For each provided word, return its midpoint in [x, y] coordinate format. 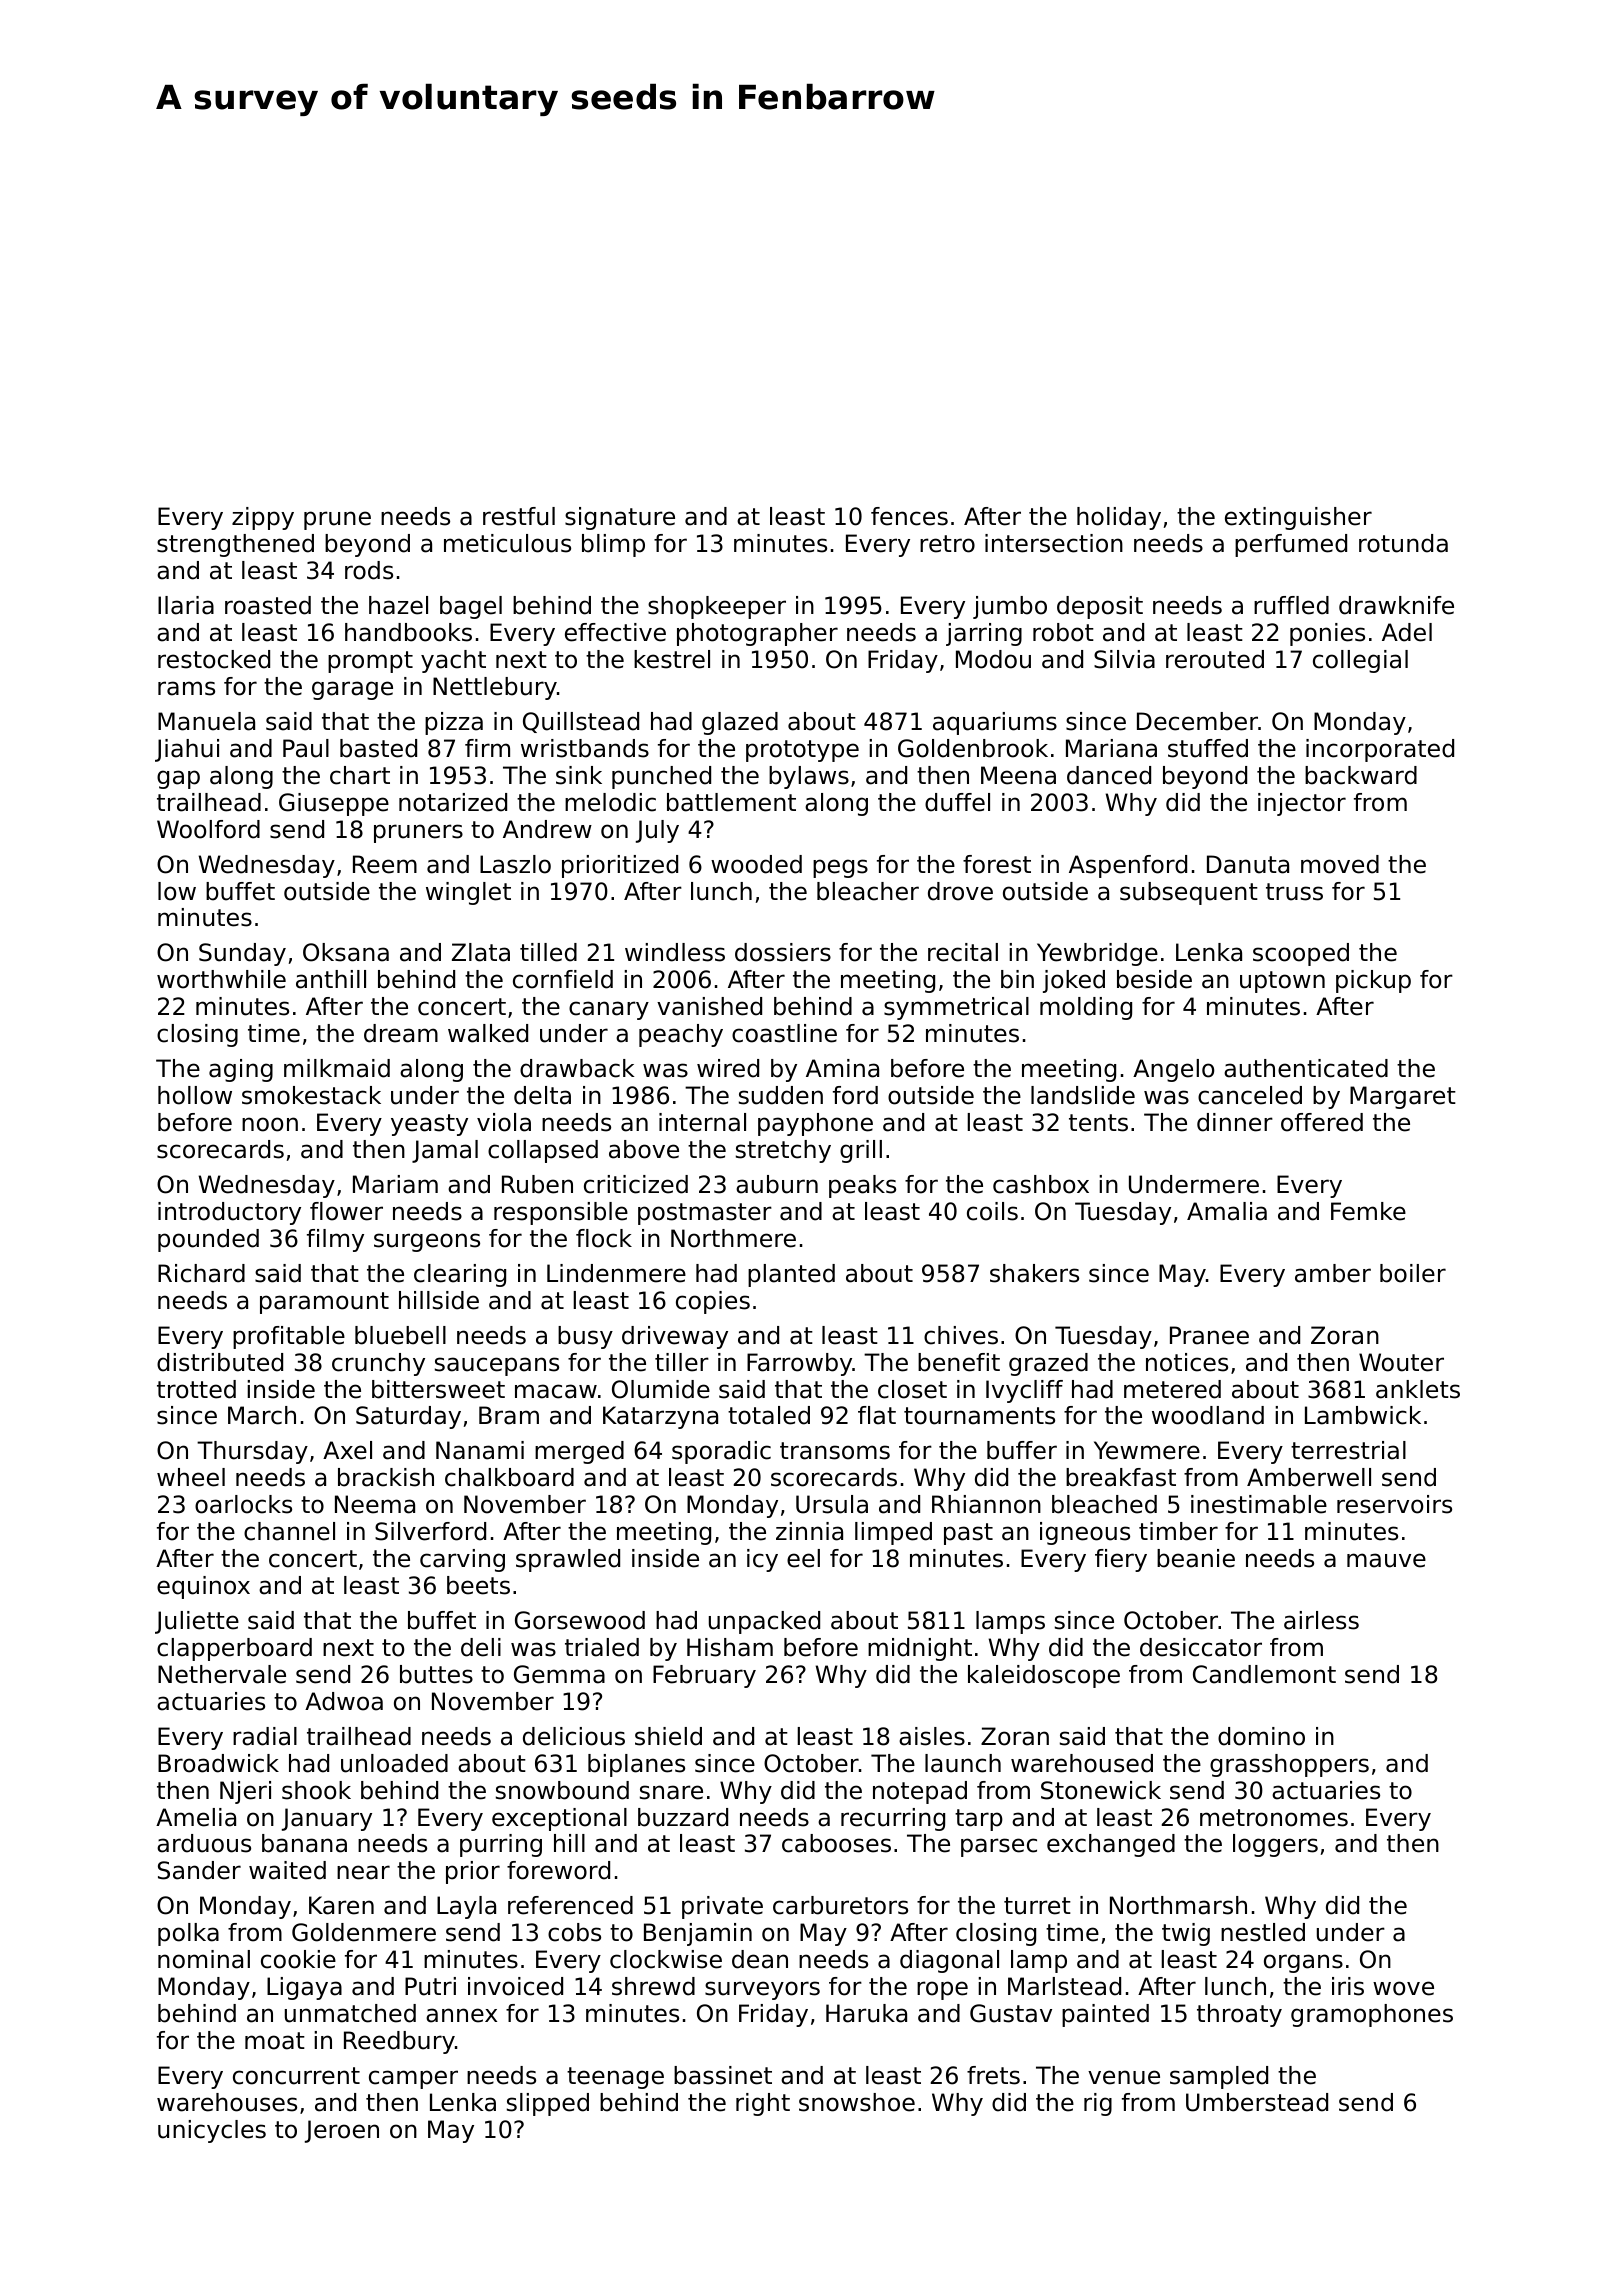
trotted [196, 1389]
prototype [802, 751]
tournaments [979, 1416]
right [763, 2104]
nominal [204, 1959]
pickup [1373, 981]
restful [519, 516]
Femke [1368, 1211]
